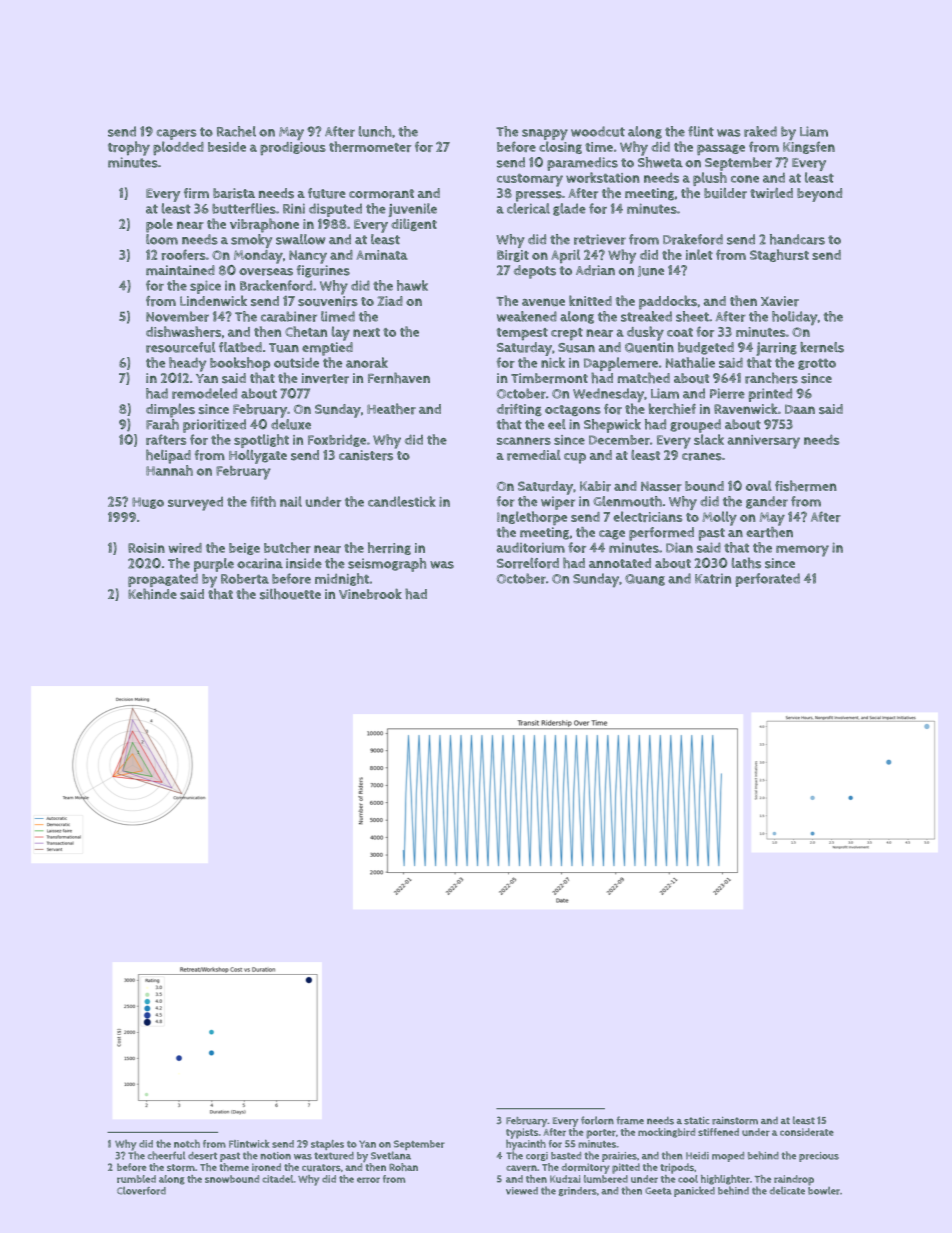 This screenshot has height=1233, width=952. I want to click on ranchers, so click(771, 378).
